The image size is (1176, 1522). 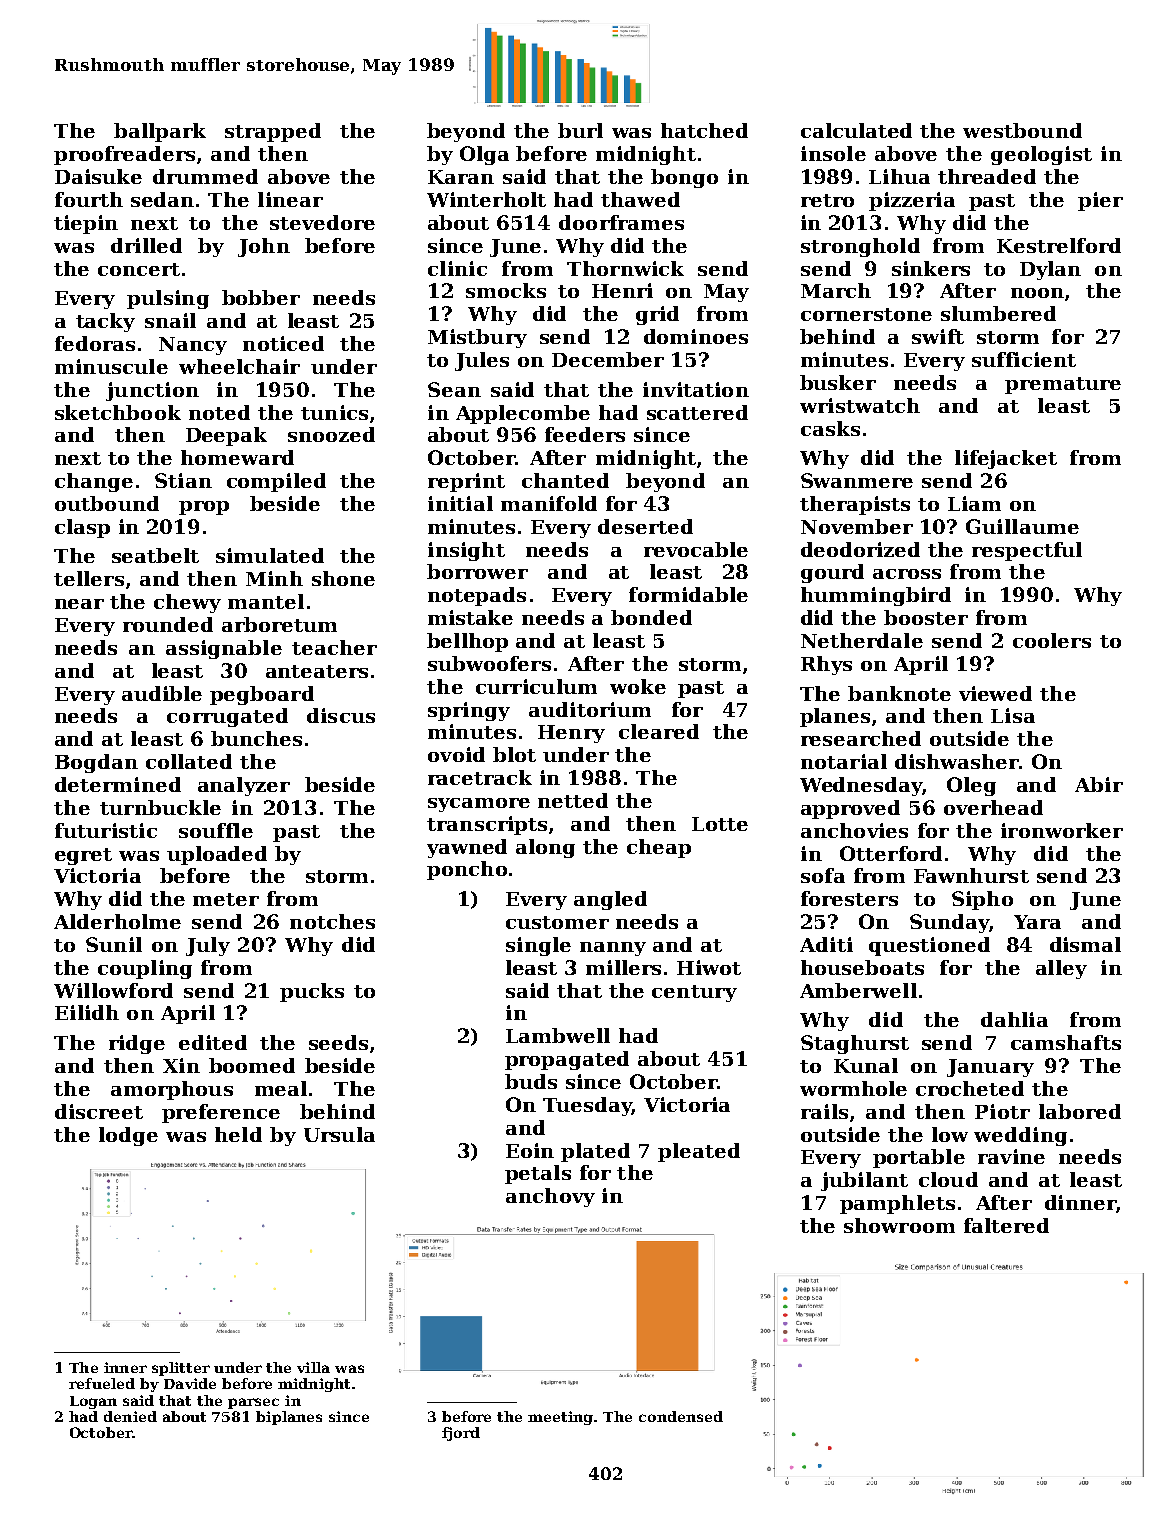 I want to click on pamphlets, so click(x=897, y=1204).
